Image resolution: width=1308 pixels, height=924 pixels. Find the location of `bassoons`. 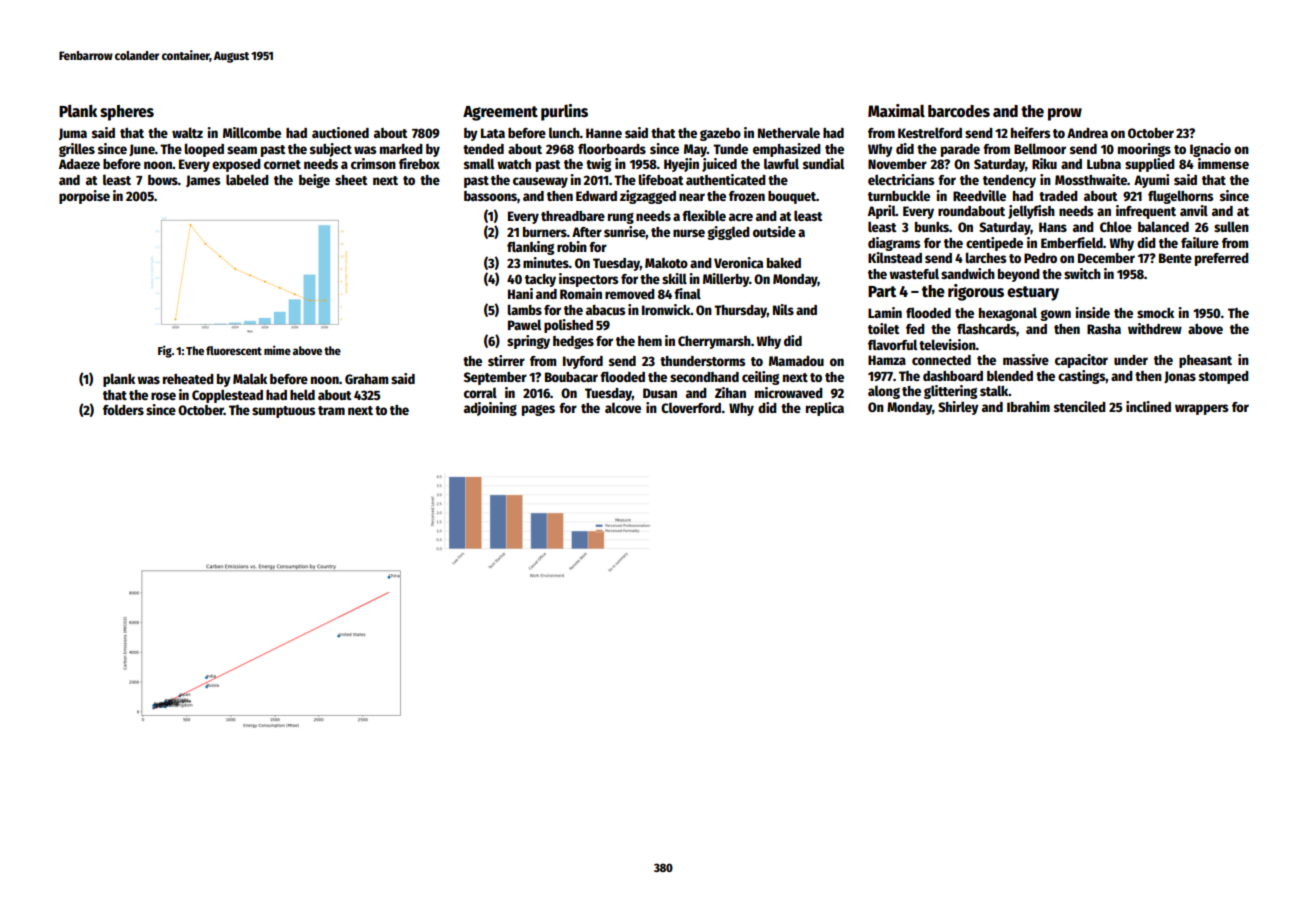

bassoons is located at coordinates (490, 196).
